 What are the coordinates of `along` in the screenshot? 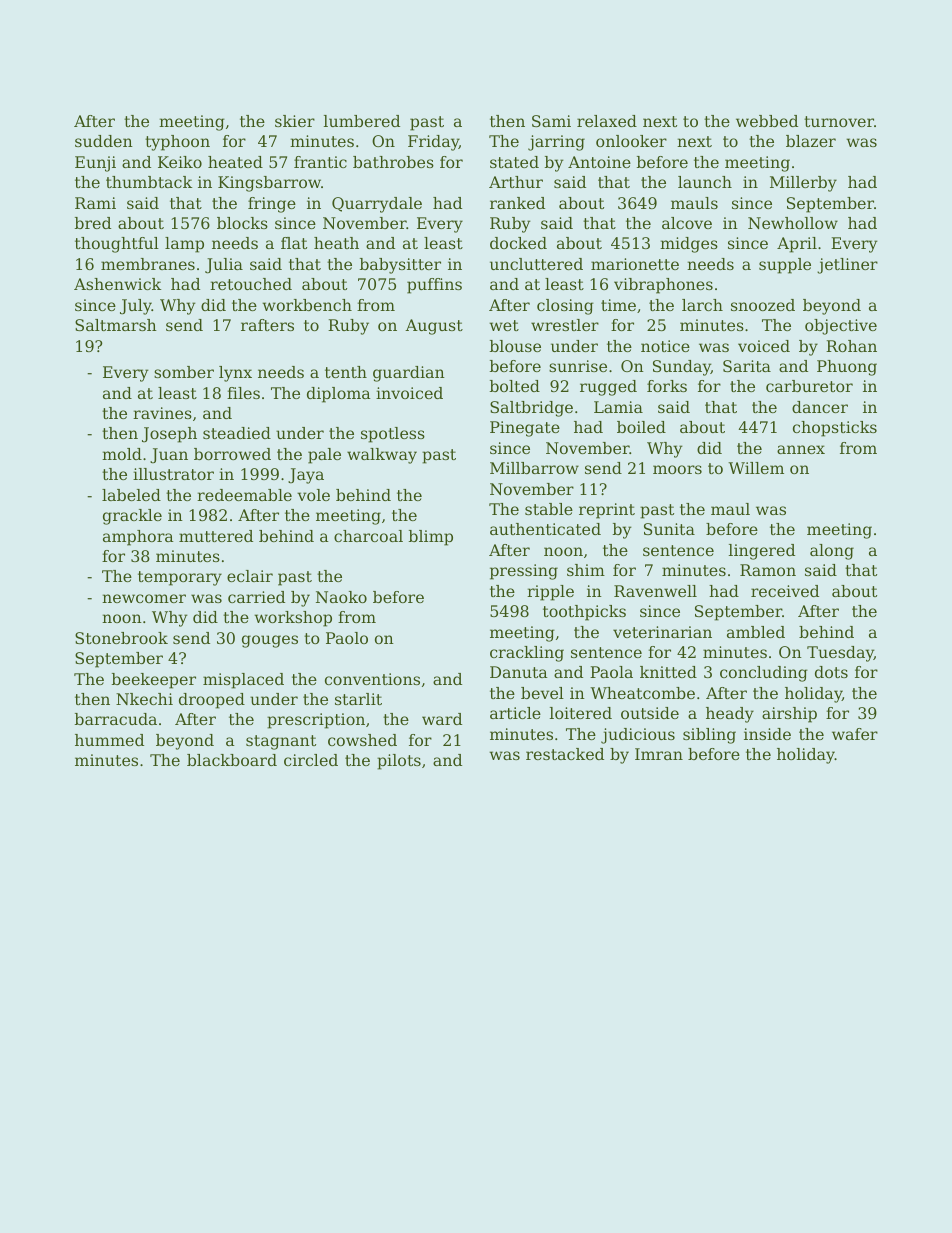 It's located at (832, 552).
